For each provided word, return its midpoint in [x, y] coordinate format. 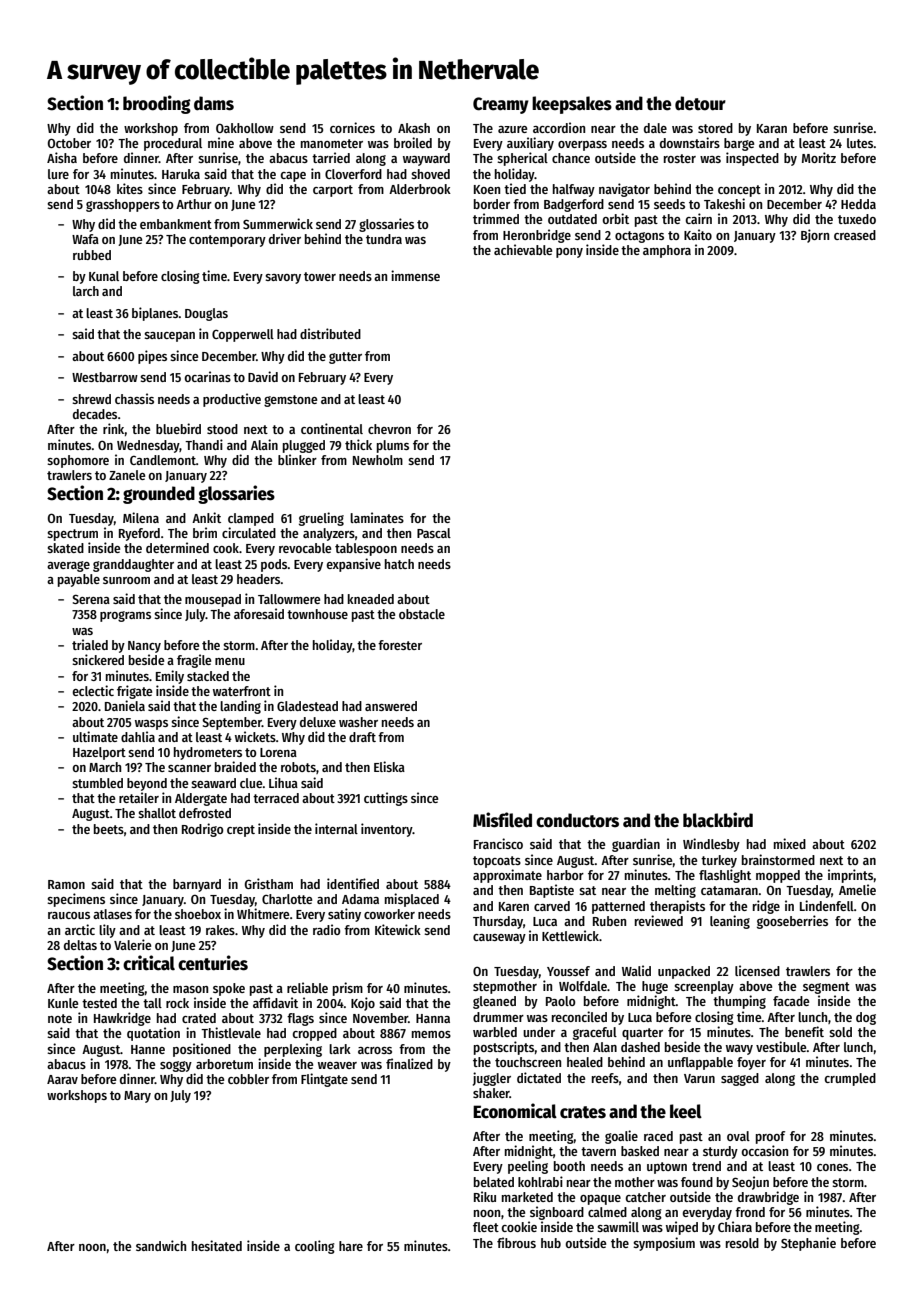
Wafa [85, 239]
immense [415, 275]
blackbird [718, 820]
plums [393, 446]
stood [222, 429]
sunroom [126, 580]
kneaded [371, 599]
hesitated [217, 1245]
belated [494, 1182]
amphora [667, 251]
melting [675, 891]
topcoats [497, 862]
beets [109, 829]
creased [855, 235]
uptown [667, 1168]
